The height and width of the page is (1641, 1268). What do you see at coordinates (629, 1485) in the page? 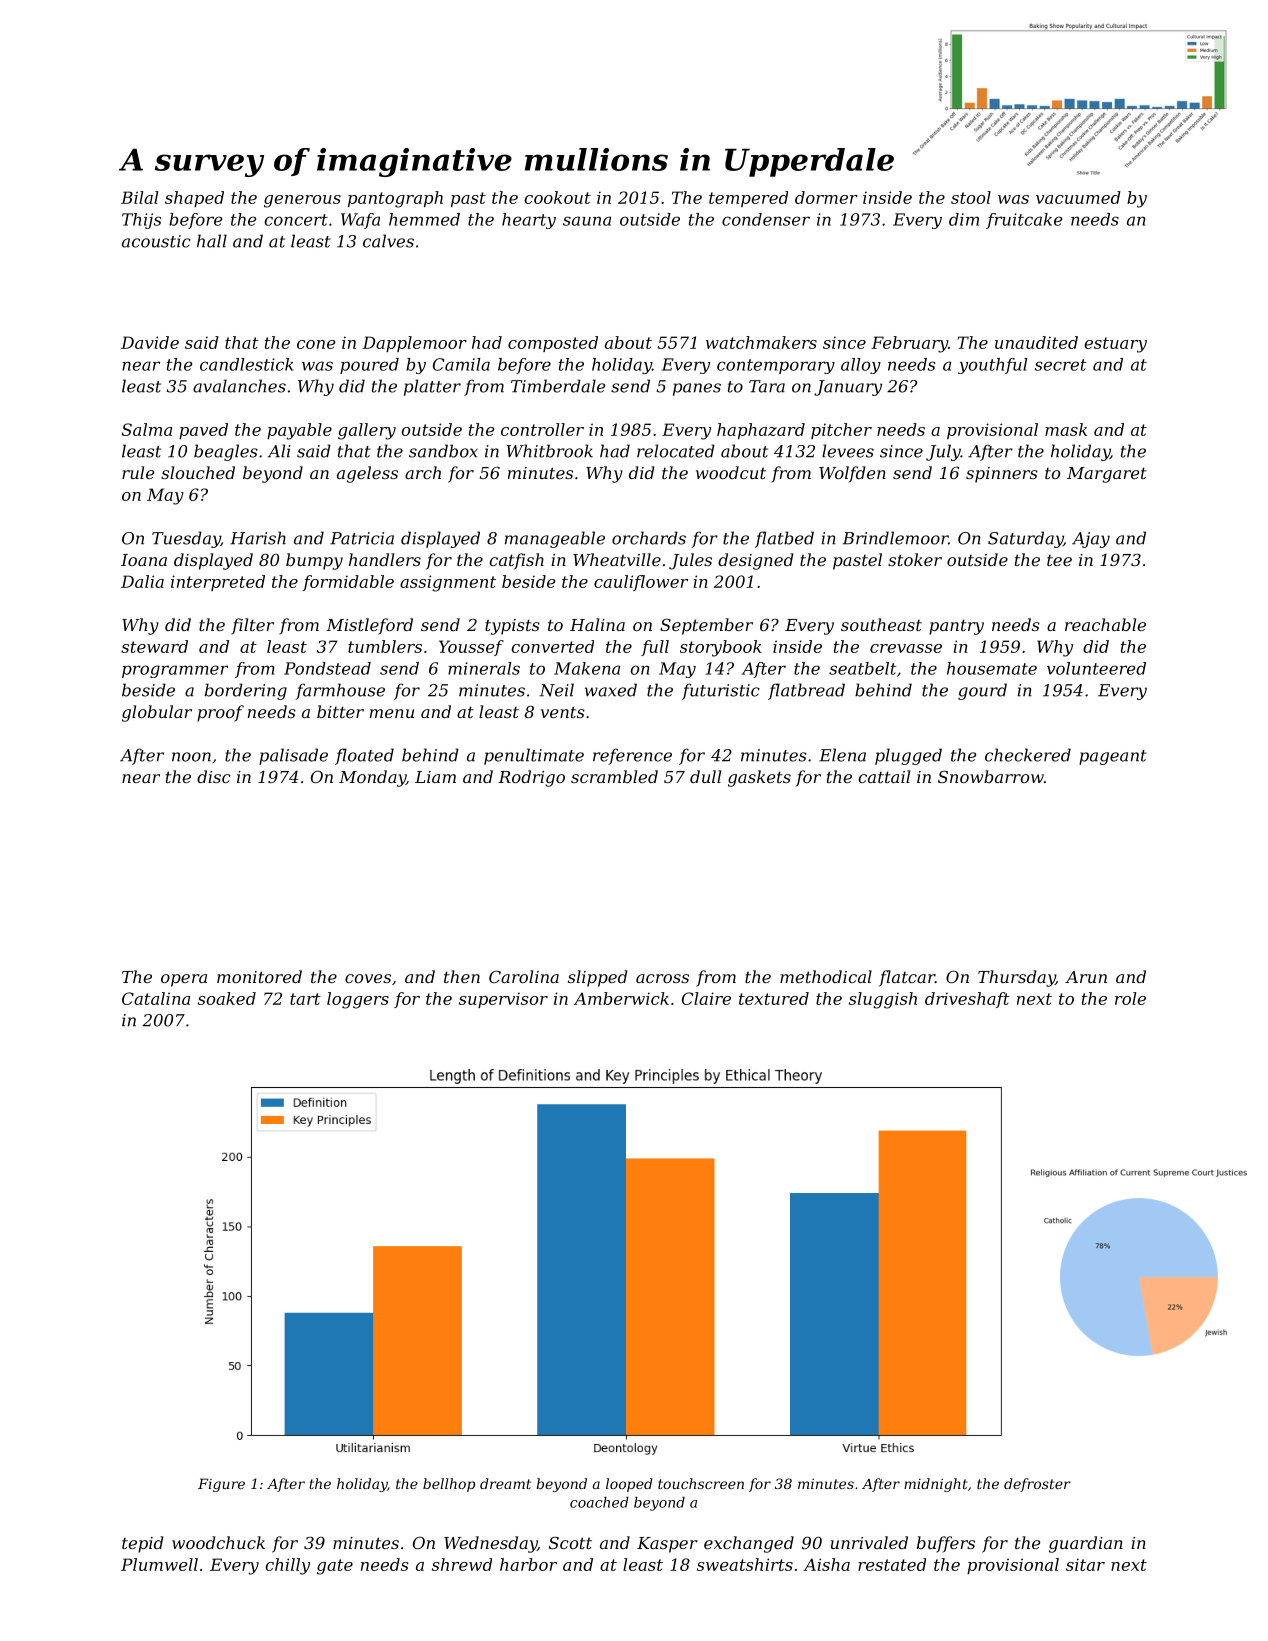
I see `looped` at bounding box center [629, 1485].
